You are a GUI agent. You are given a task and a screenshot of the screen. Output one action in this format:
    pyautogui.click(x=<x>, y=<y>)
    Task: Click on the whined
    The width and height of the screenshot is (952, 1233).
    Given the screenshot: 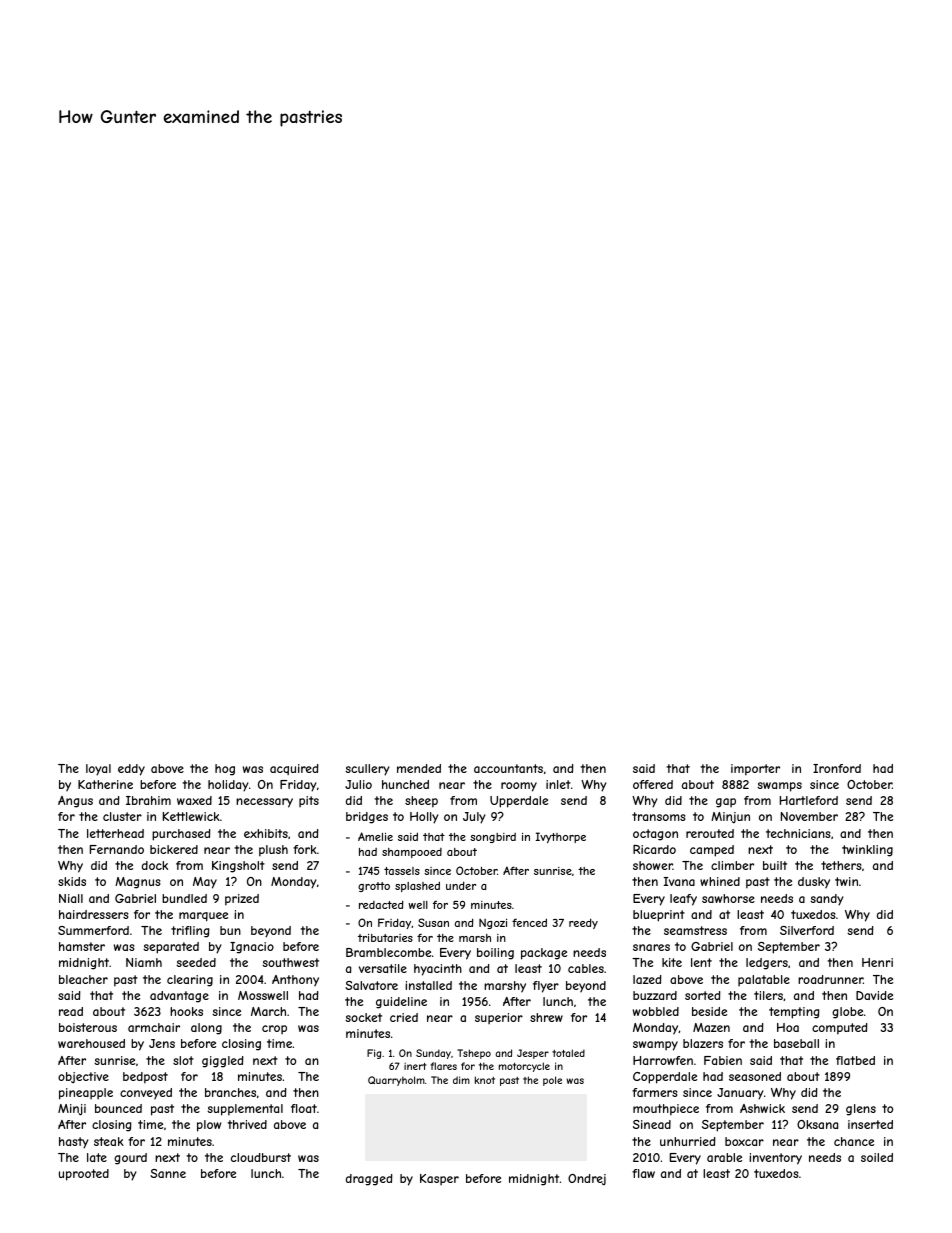 What is the action you would take?
    pyautogui.click(x=720, y=881)
